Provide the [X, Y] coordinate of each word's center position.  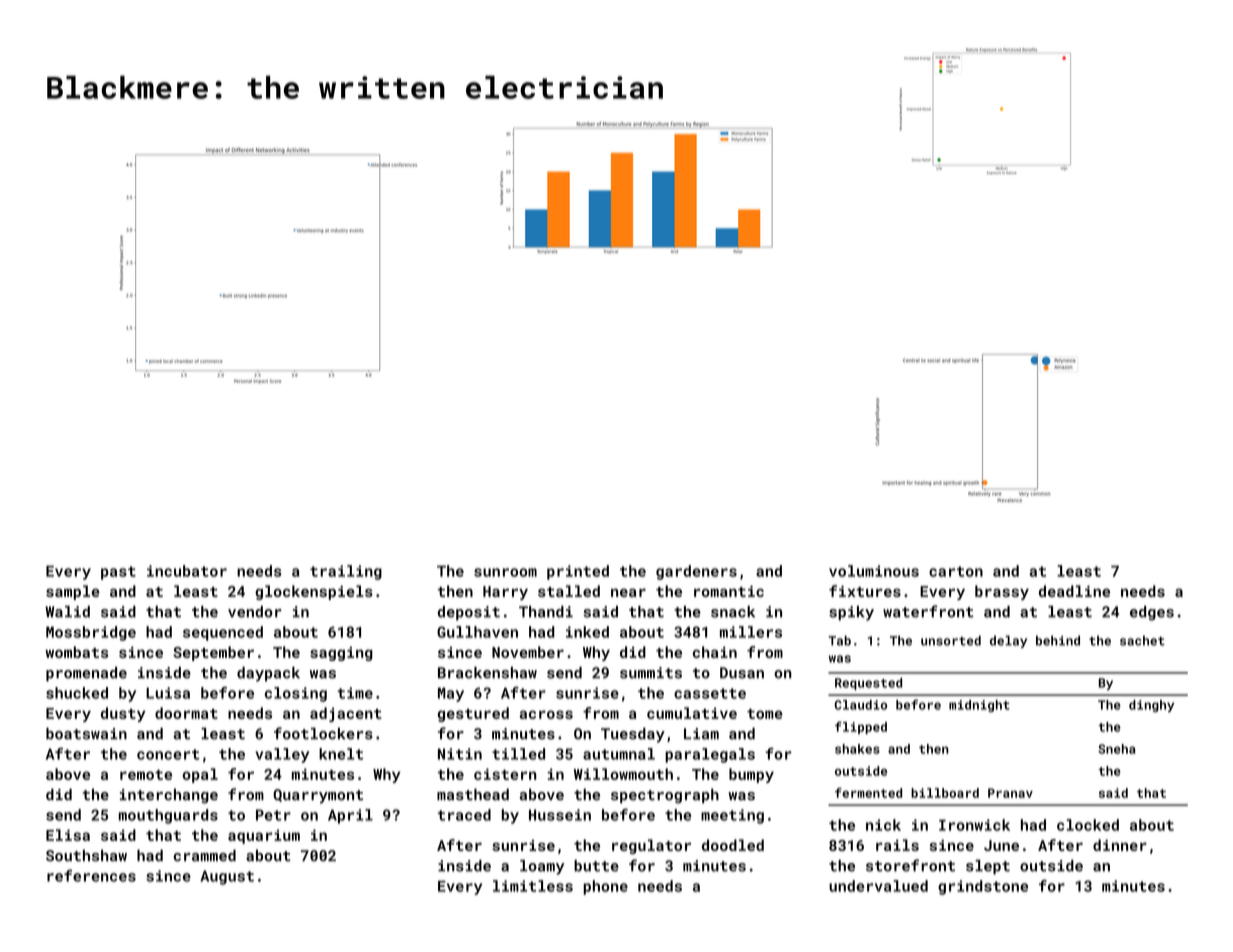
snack [733, 612]
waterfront [928, 611]
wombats [76, 652]
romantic [729, 591]
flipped [861, 727]
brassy [1002, 592]
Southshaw [86, 855]
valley [282, 755]
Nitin [460, 754]
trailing [346, 572]
